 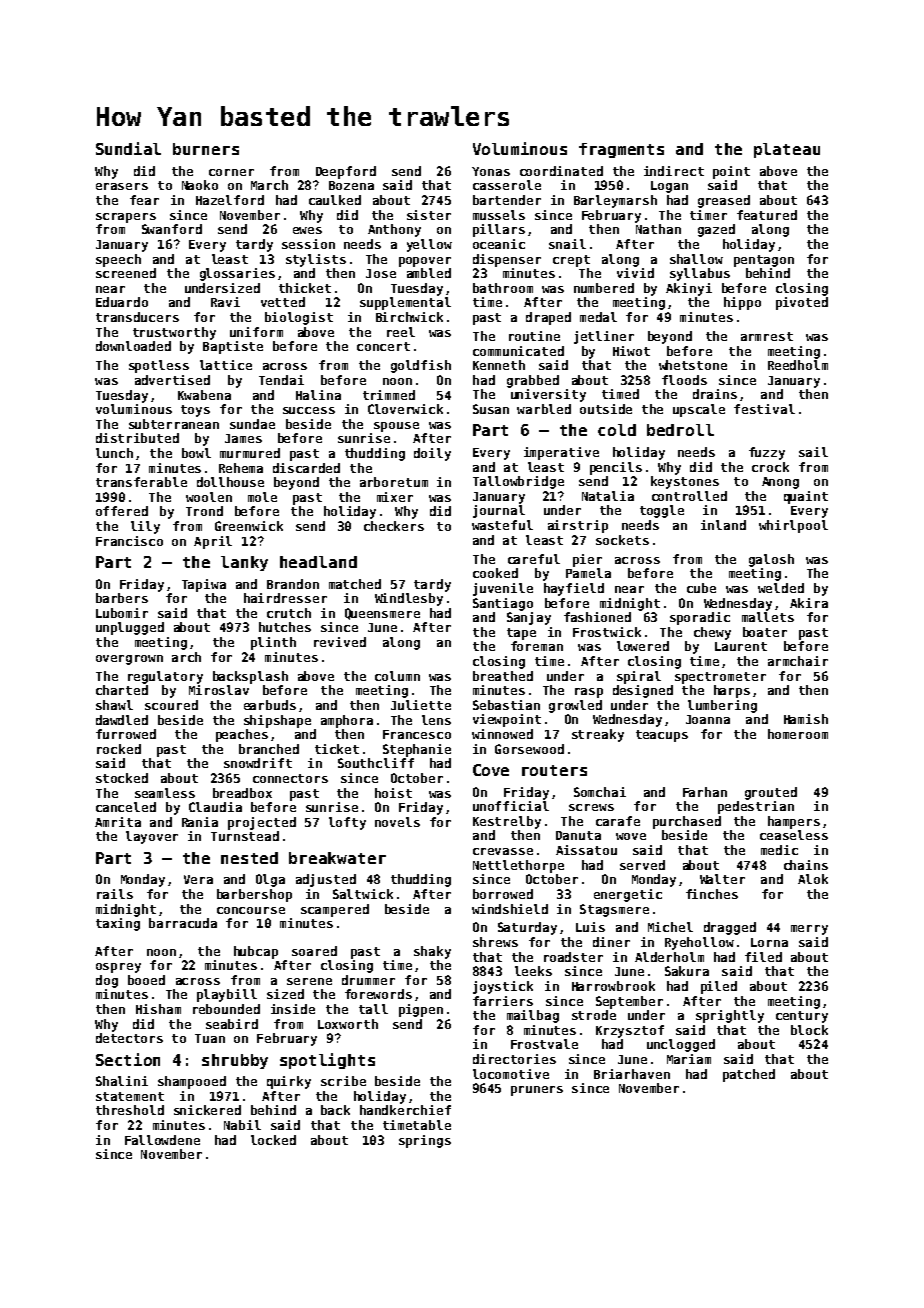 What do you see at coordinates (409, 599) in the screenshot?
I see `Windlesby` at bounding box center [409, 599].
